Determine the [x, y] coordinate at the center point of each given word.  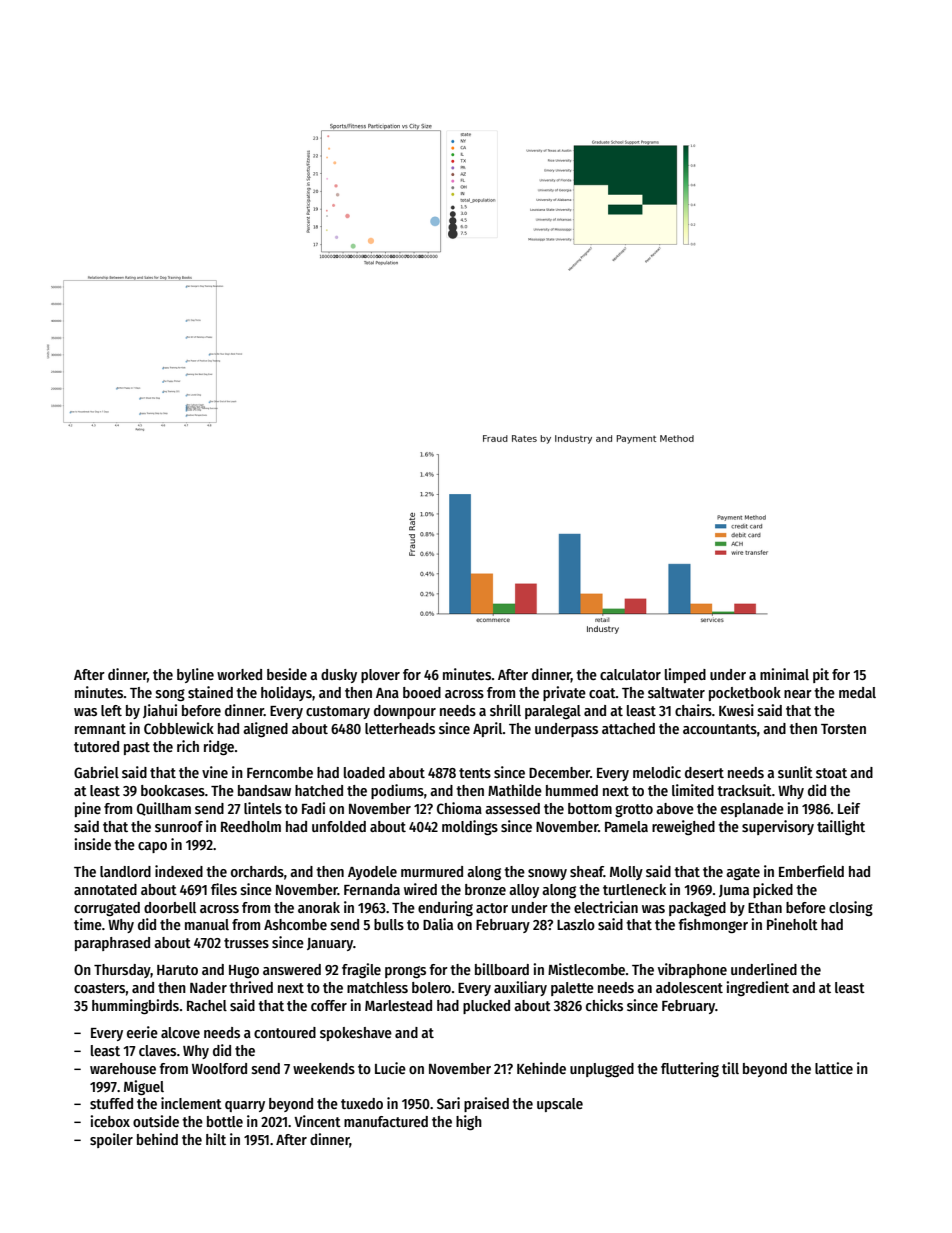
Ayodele [372, 873]
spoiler [111, 1140]
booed [422, 692]
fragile [361, 970]
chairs [693, 710]
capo [152, 847]
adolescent [689, 987]
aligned [265, 729]
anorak [319, 907]
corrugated [107, 909]
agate [743, 873]
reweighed [683, 827]
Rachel [207, 1005]
